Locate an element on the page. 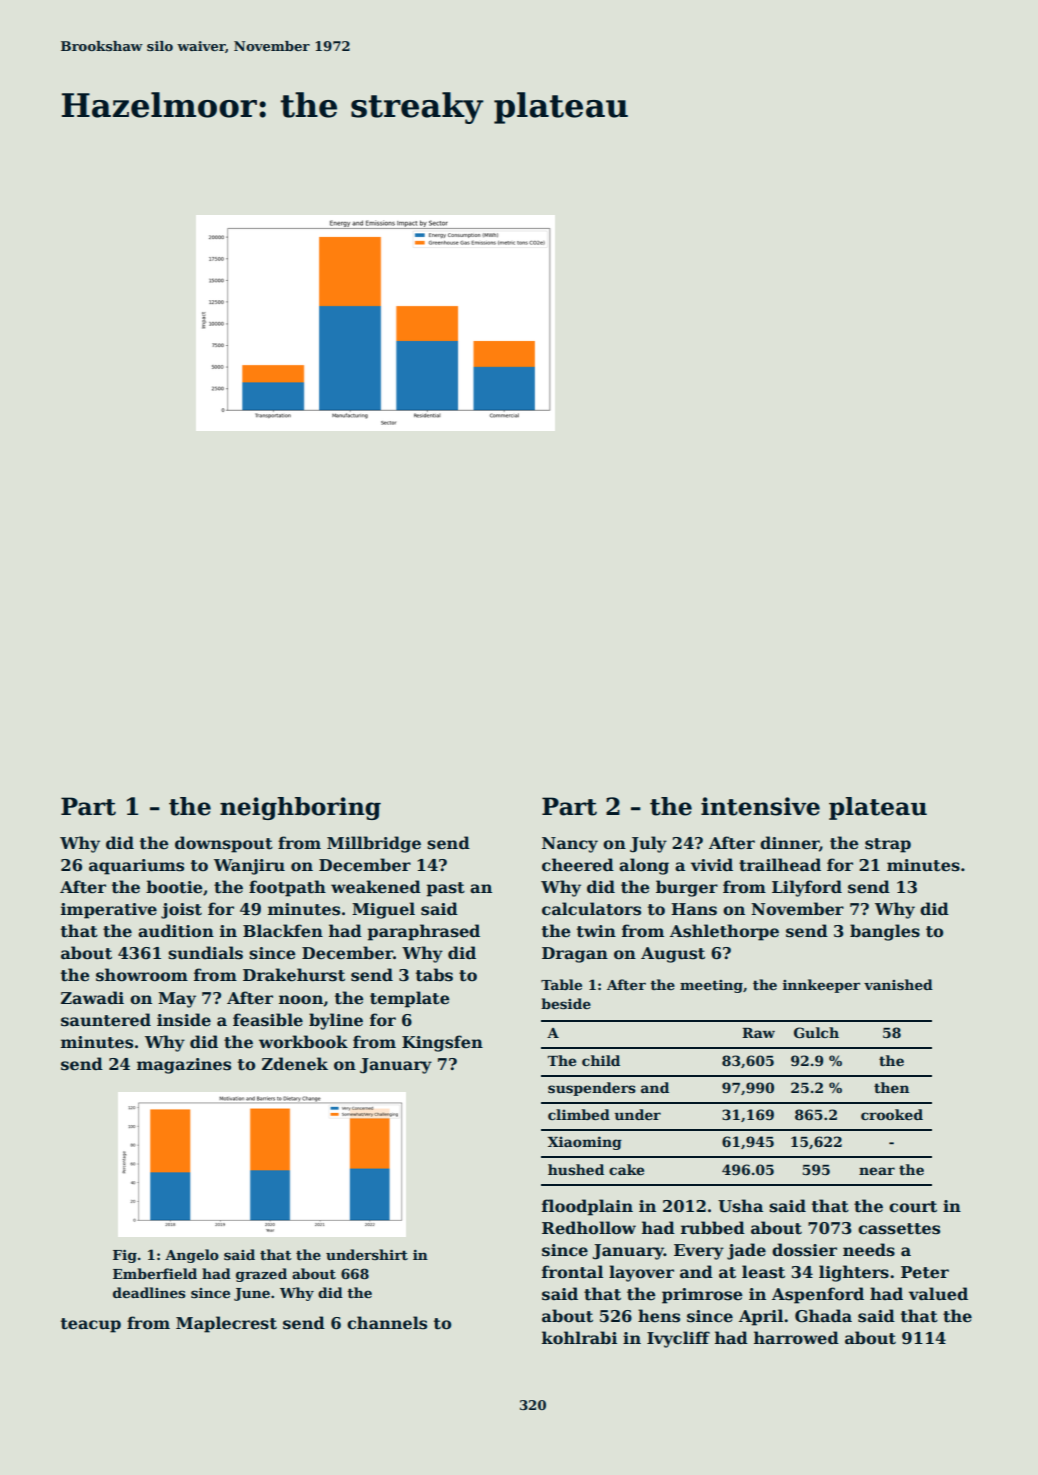 This document has height=1475, width=1038. neighboring is located at coordinates (300, 808).
